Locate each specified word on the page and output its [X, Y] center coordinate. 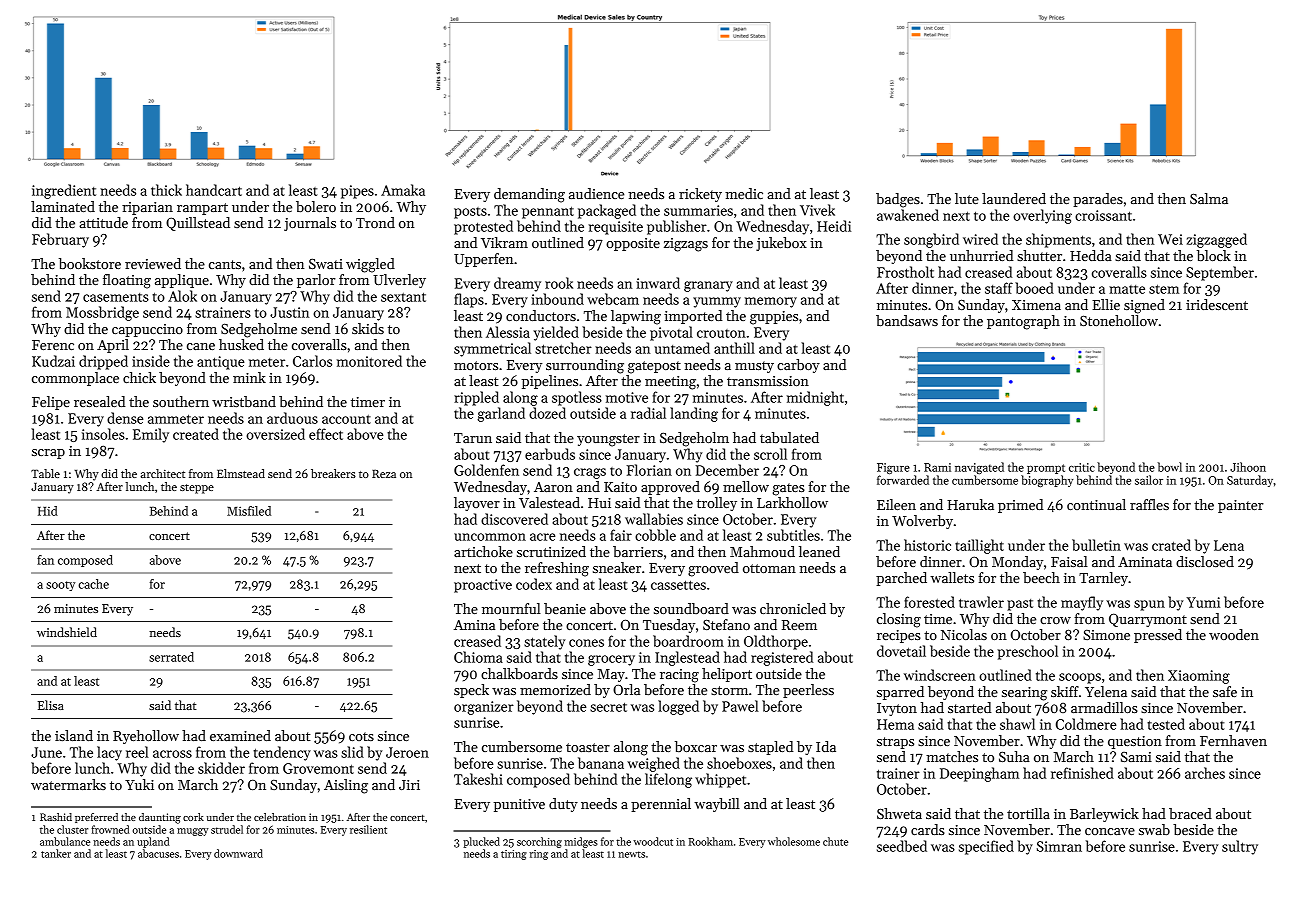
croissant [1103, 215]
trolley [717, 504]
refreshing [557, 569]
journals [310, 224]
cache [93, 584]
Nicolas [964, 634]
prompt [1046, 469]
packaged [607, 211]
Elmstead [241, 473]
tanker [56, 853]
